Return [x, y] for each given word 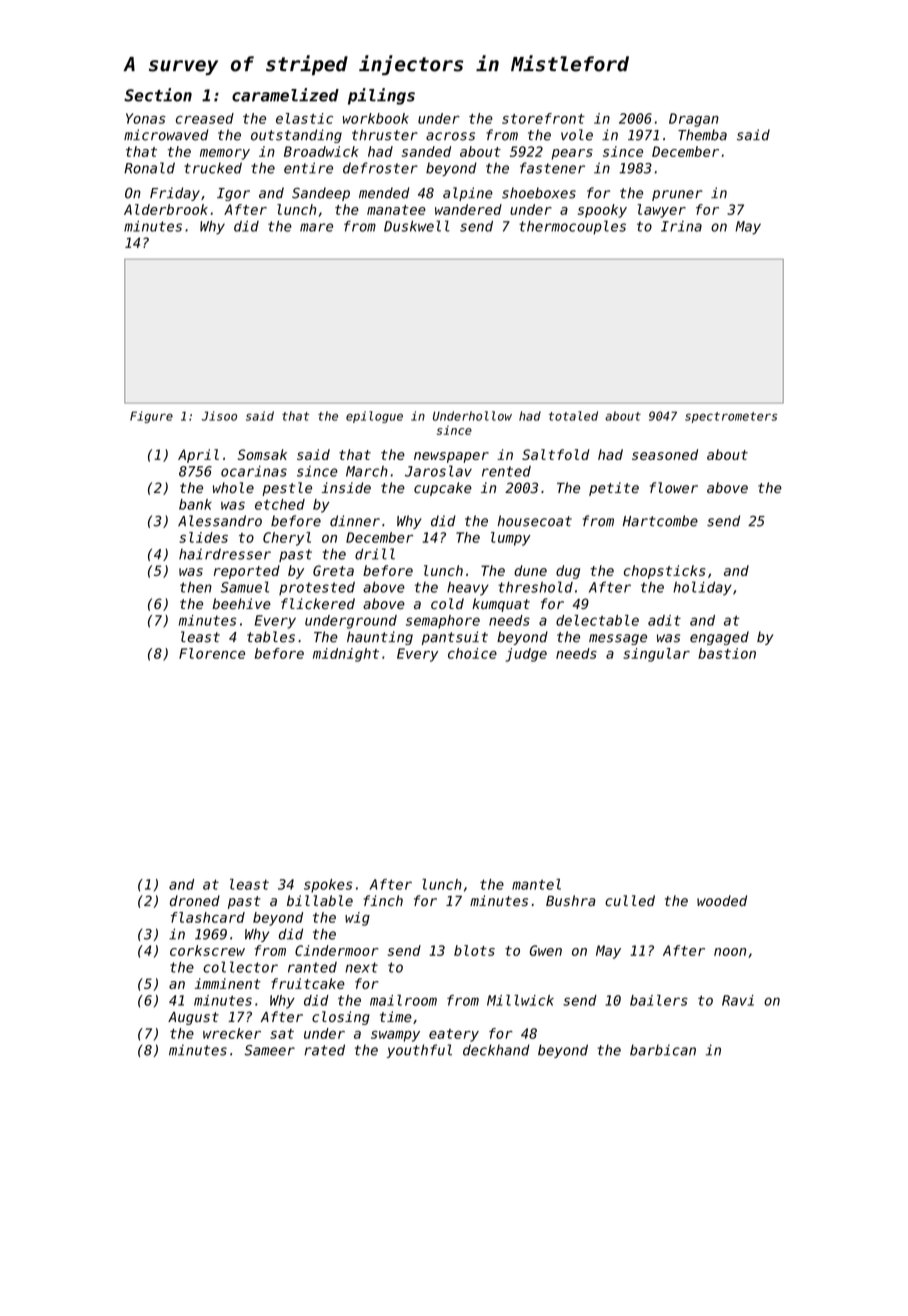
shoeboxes [539, 193]
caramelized [285, 95]
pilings [381, 96]
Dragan [694, 120]
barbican [663, 1050]
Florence [212, 653]
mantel [536, 884]
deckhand [496, 1050]
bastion [727, 653]
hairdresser [225, 554]
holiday [702, 588]
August [193, 1018]
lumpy [511, 539]
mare [316, 227]
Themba [702, 135]
